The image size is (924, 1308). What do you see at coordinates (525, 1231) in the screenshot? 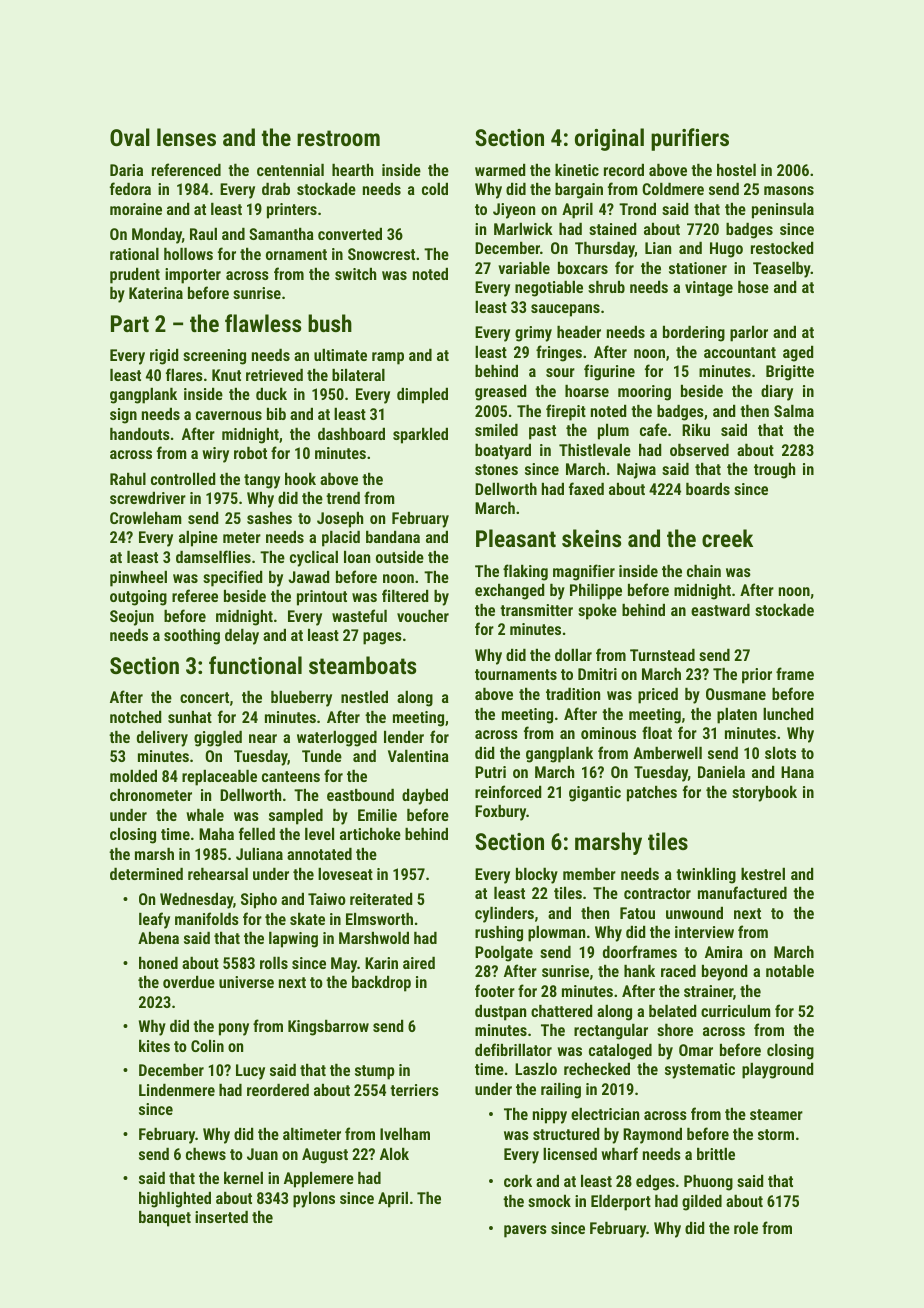
I see `pavers` at bounding box center [525, 1231].
